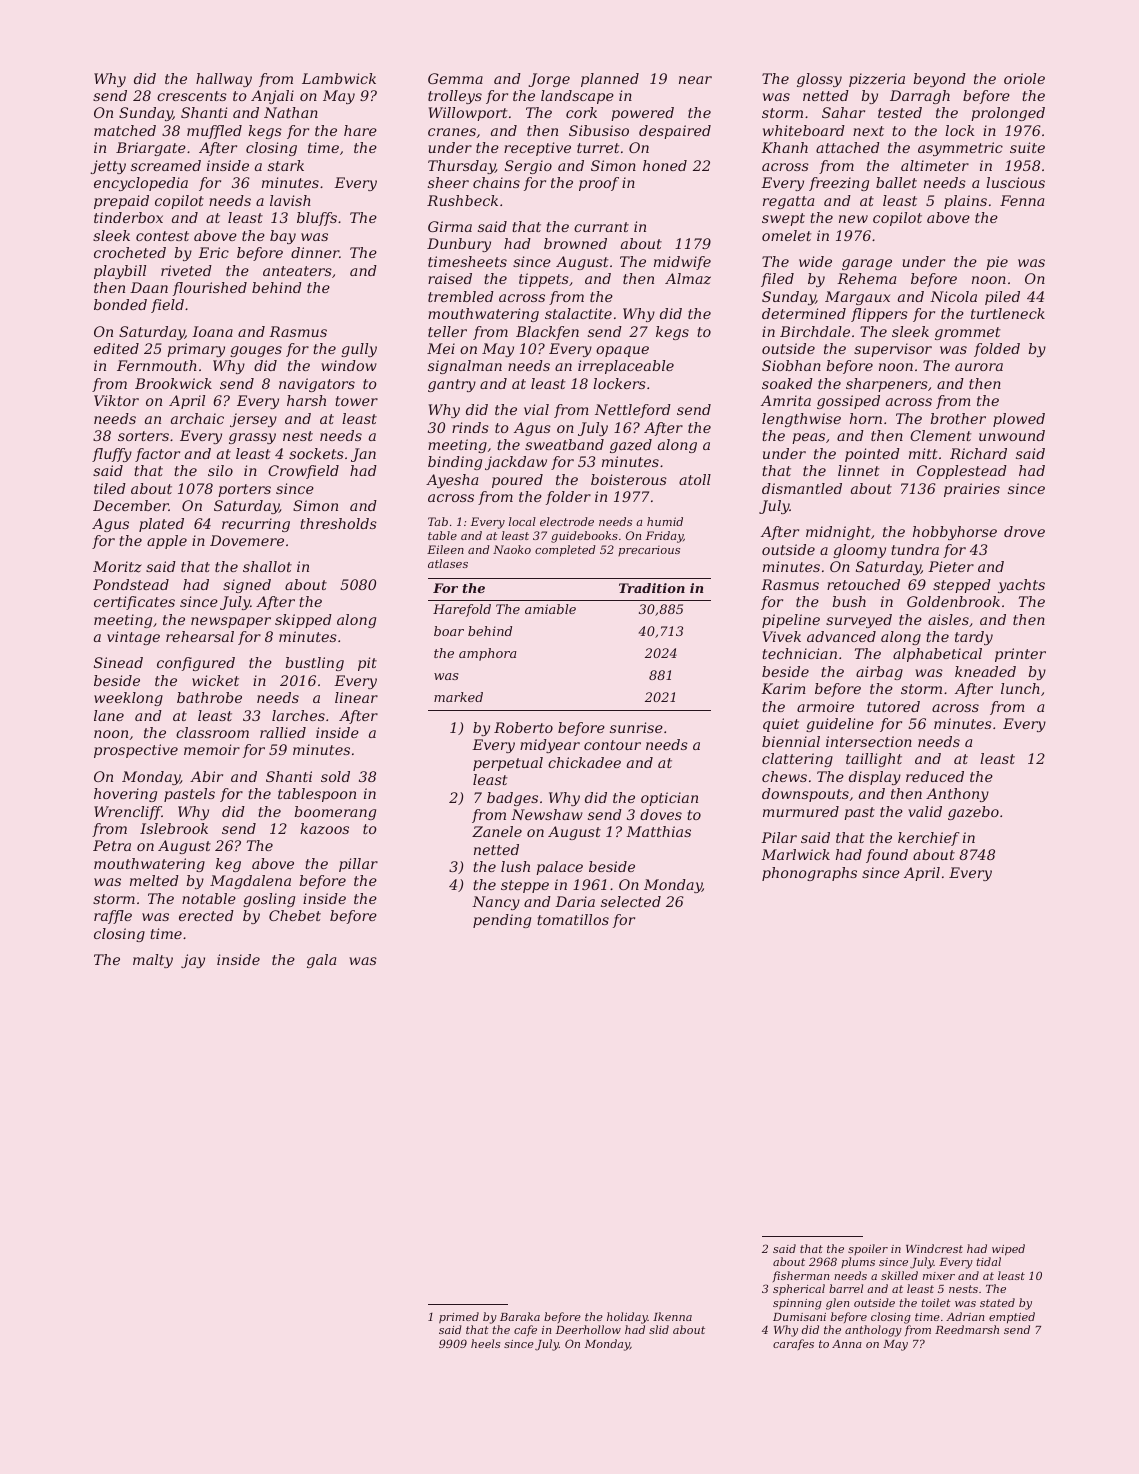  Describe the element at coordinates (661, 814) in the screenshot. I see `doves` at that location.
